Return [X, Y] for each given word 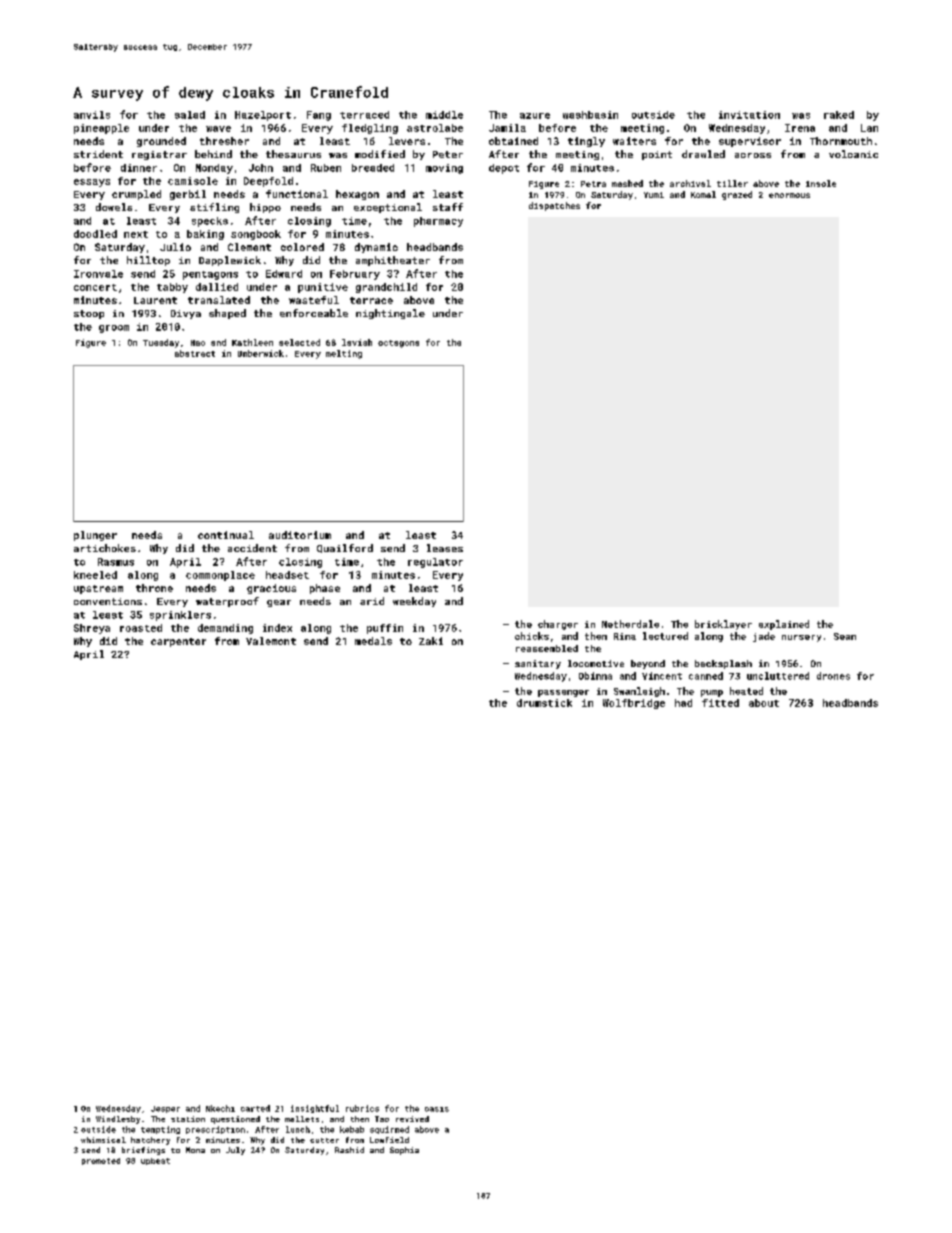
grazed [737, 195]
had [683, 703]
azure [535, 116]
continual [226, 535]
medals [373, 641]
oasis [437, 1109]
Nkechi [220, 1108]
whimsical [103, 1140]
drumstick [544, 703]
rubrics [362, 1108]
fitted [720, 703]
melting [344, 354]
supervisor [750, 142]
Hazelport [263, 116]
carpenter [178, 642]
